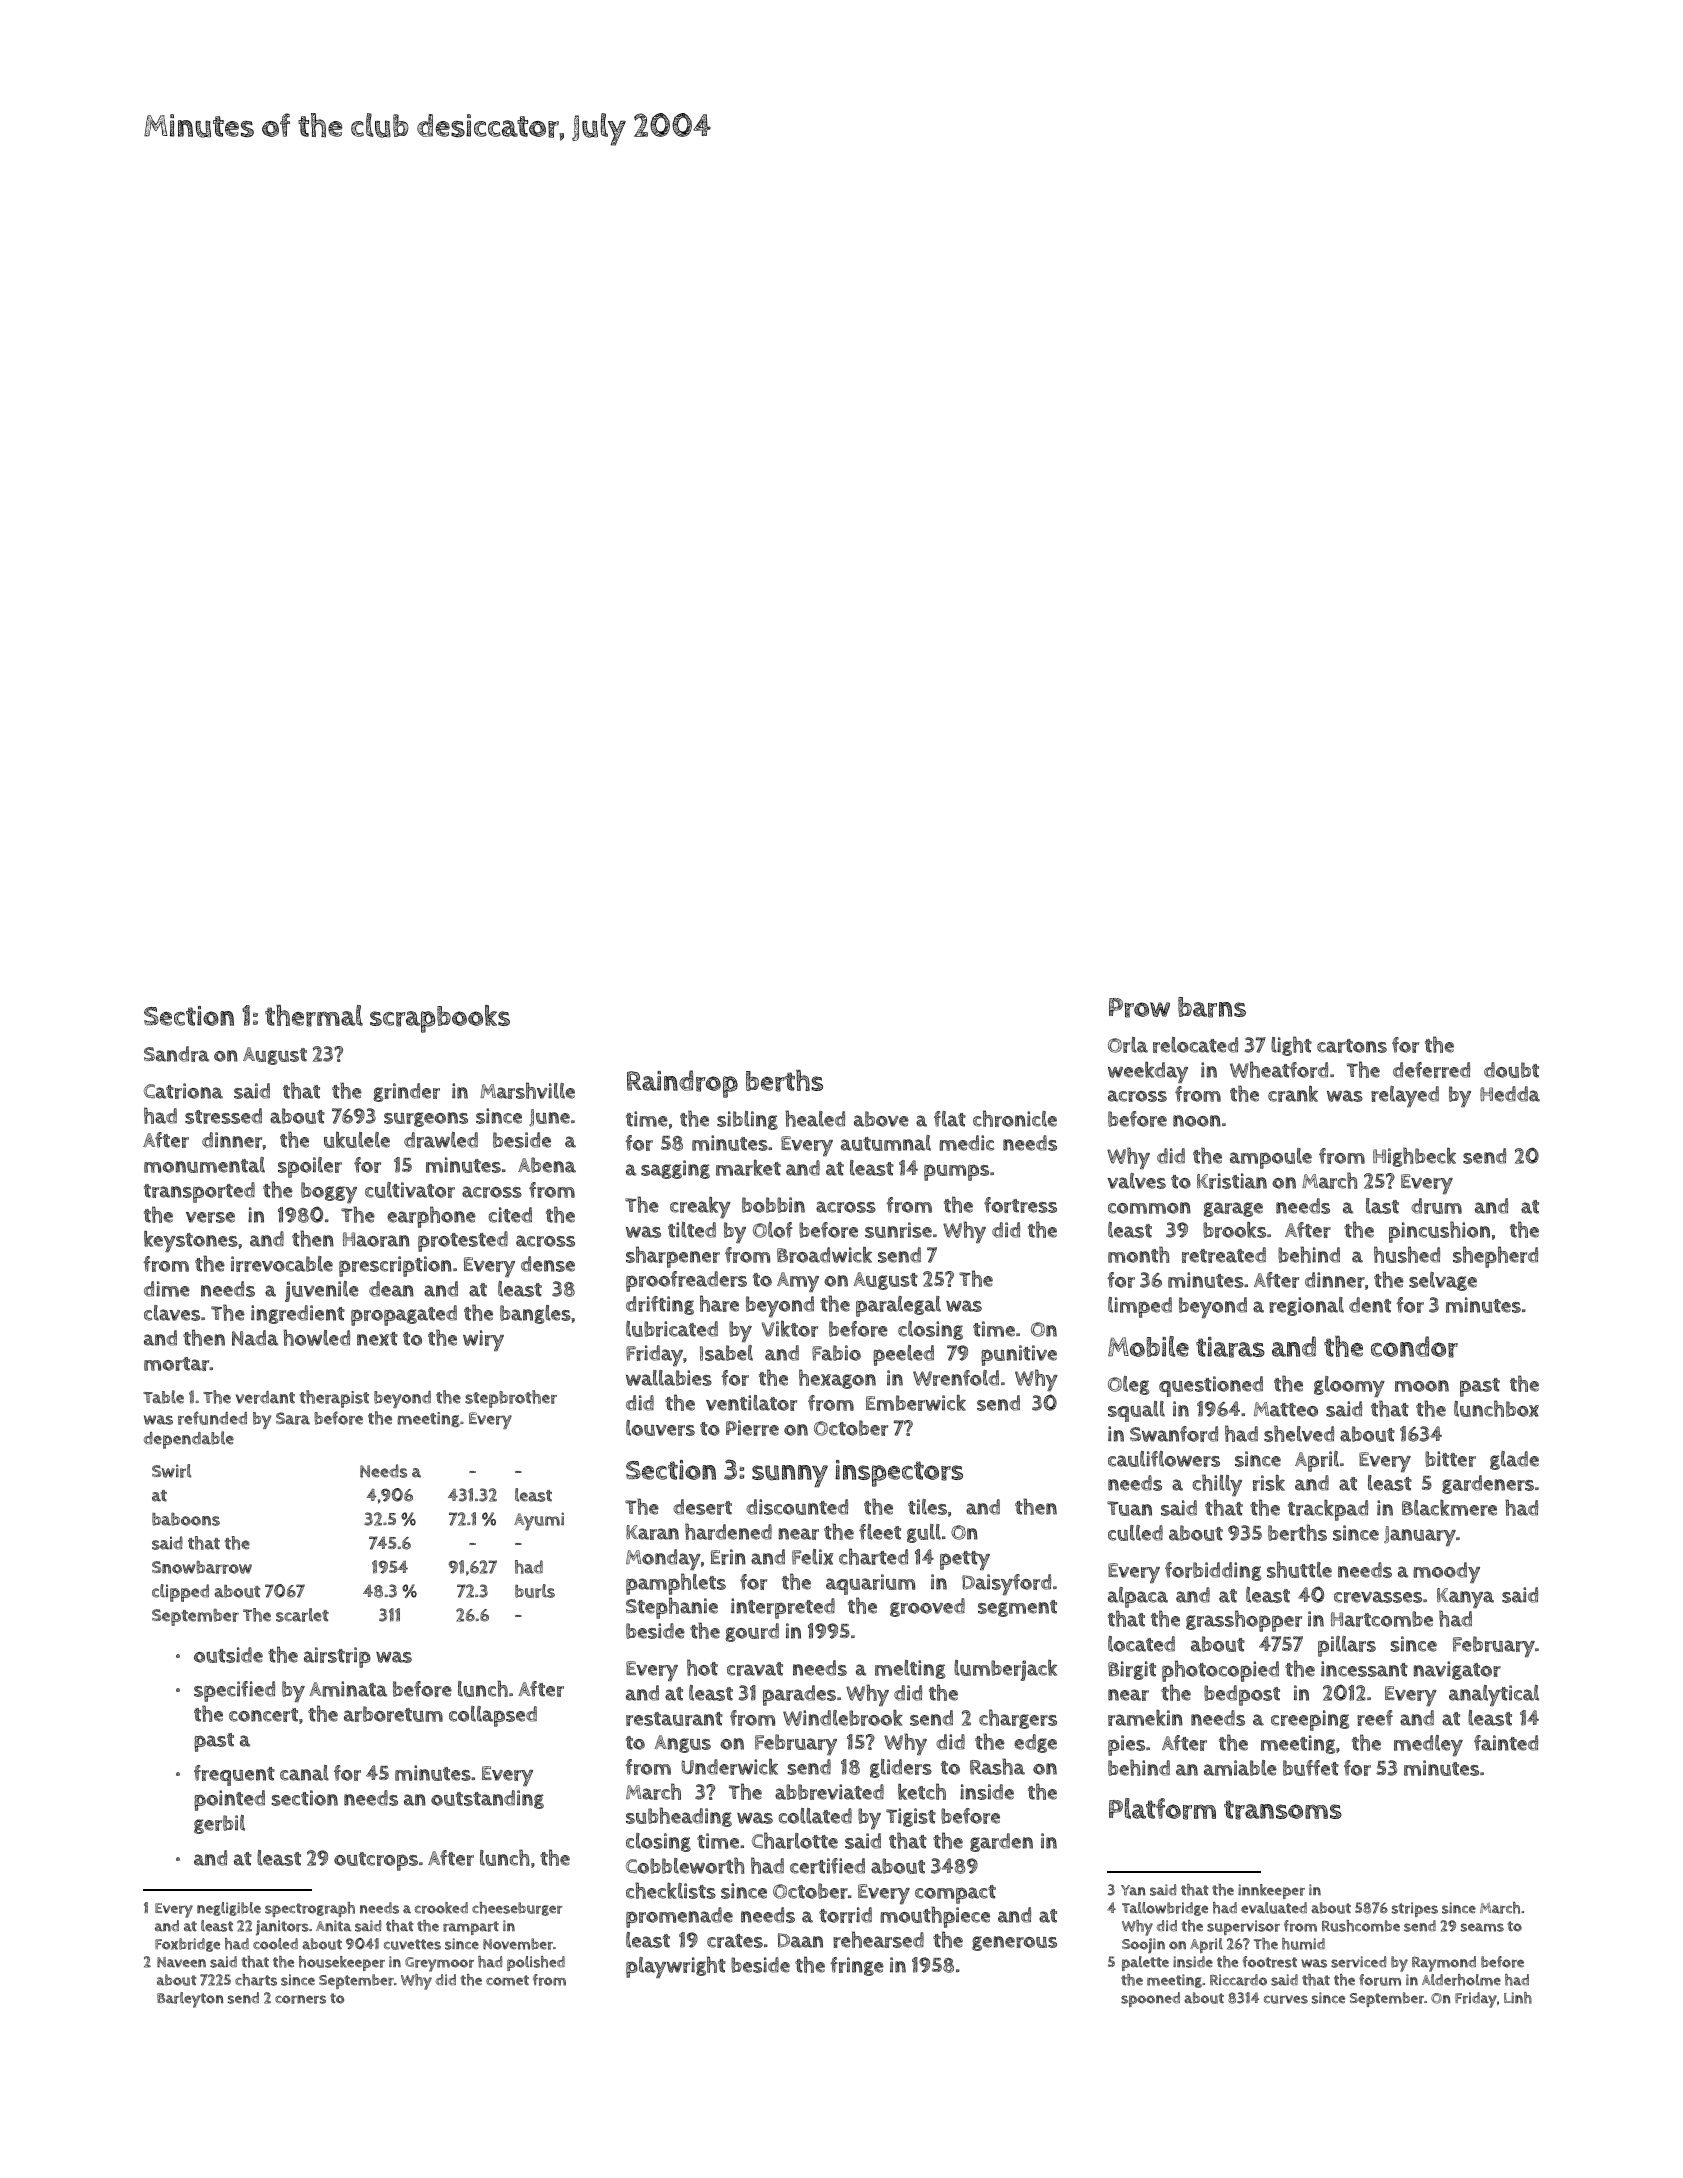 This screenshot has width=1683, height=2178. I want to click on Prow, so click(1139, 1008).
